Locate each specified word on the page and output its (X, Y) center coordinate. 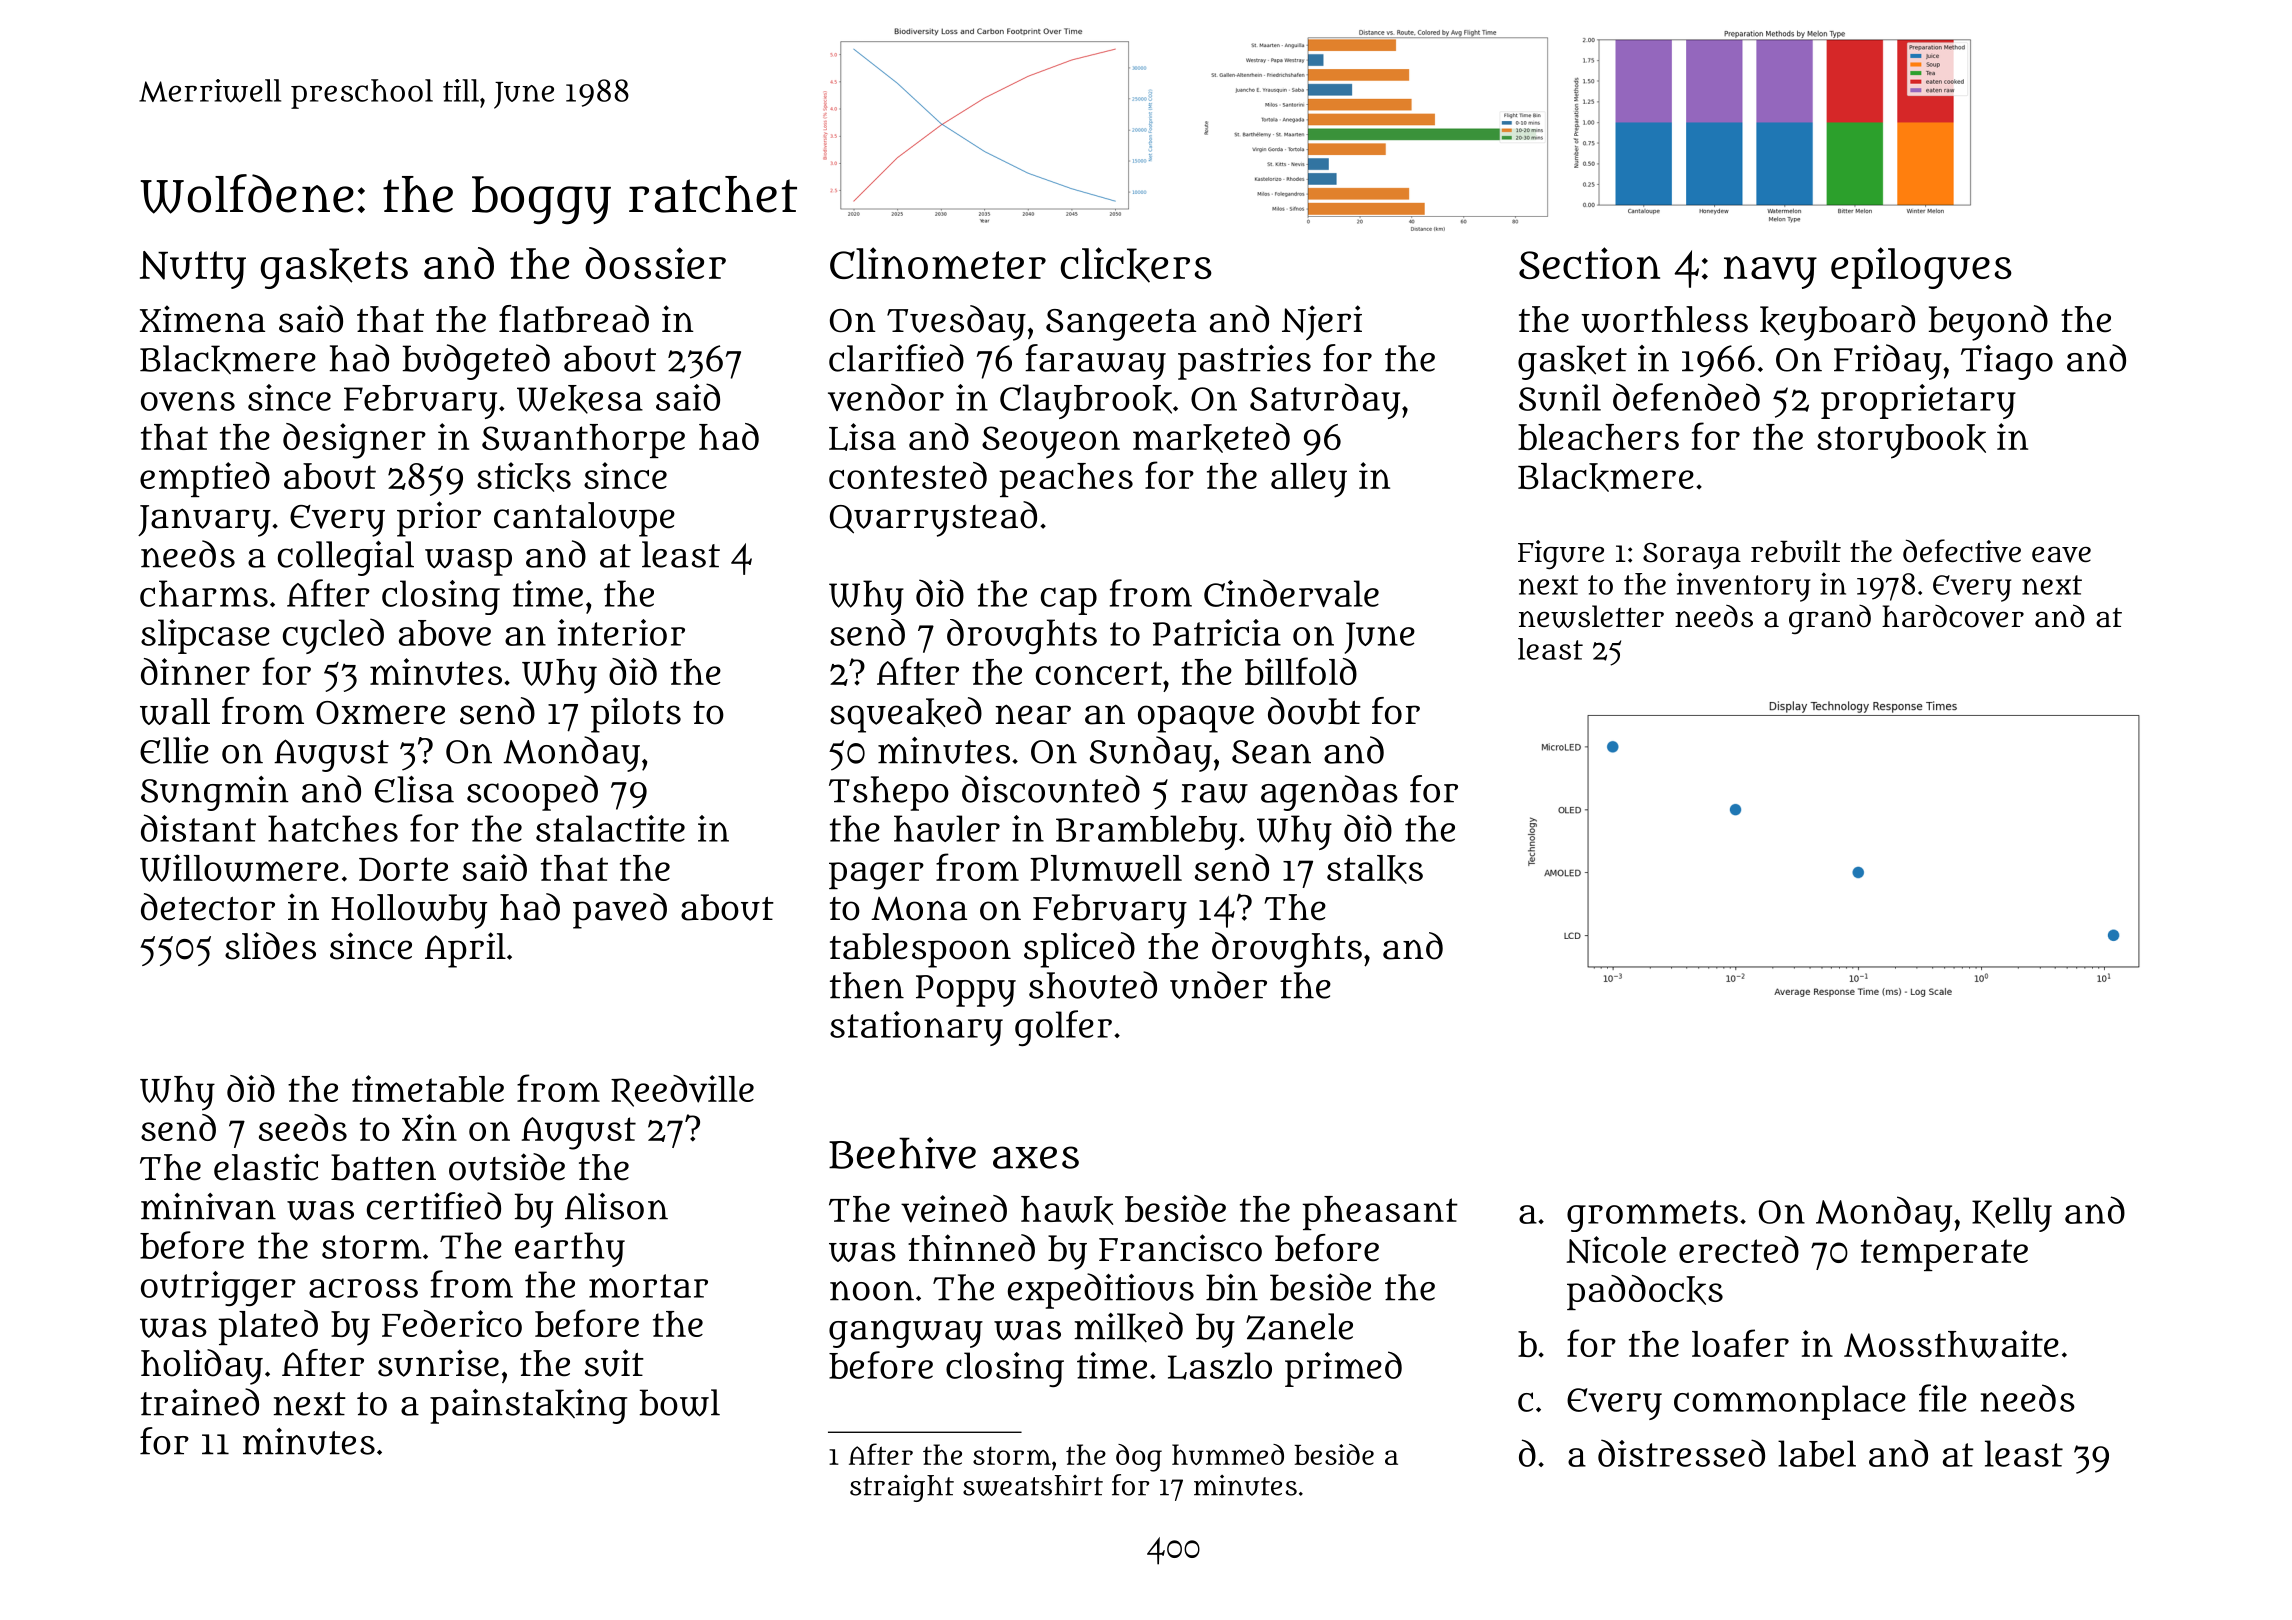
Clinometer (938, 263)
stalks (1375, 869)
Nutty (193, 270)
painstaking (528, 1406)
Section (1589, 263)
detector (208, 907)
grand (1830, 619)
